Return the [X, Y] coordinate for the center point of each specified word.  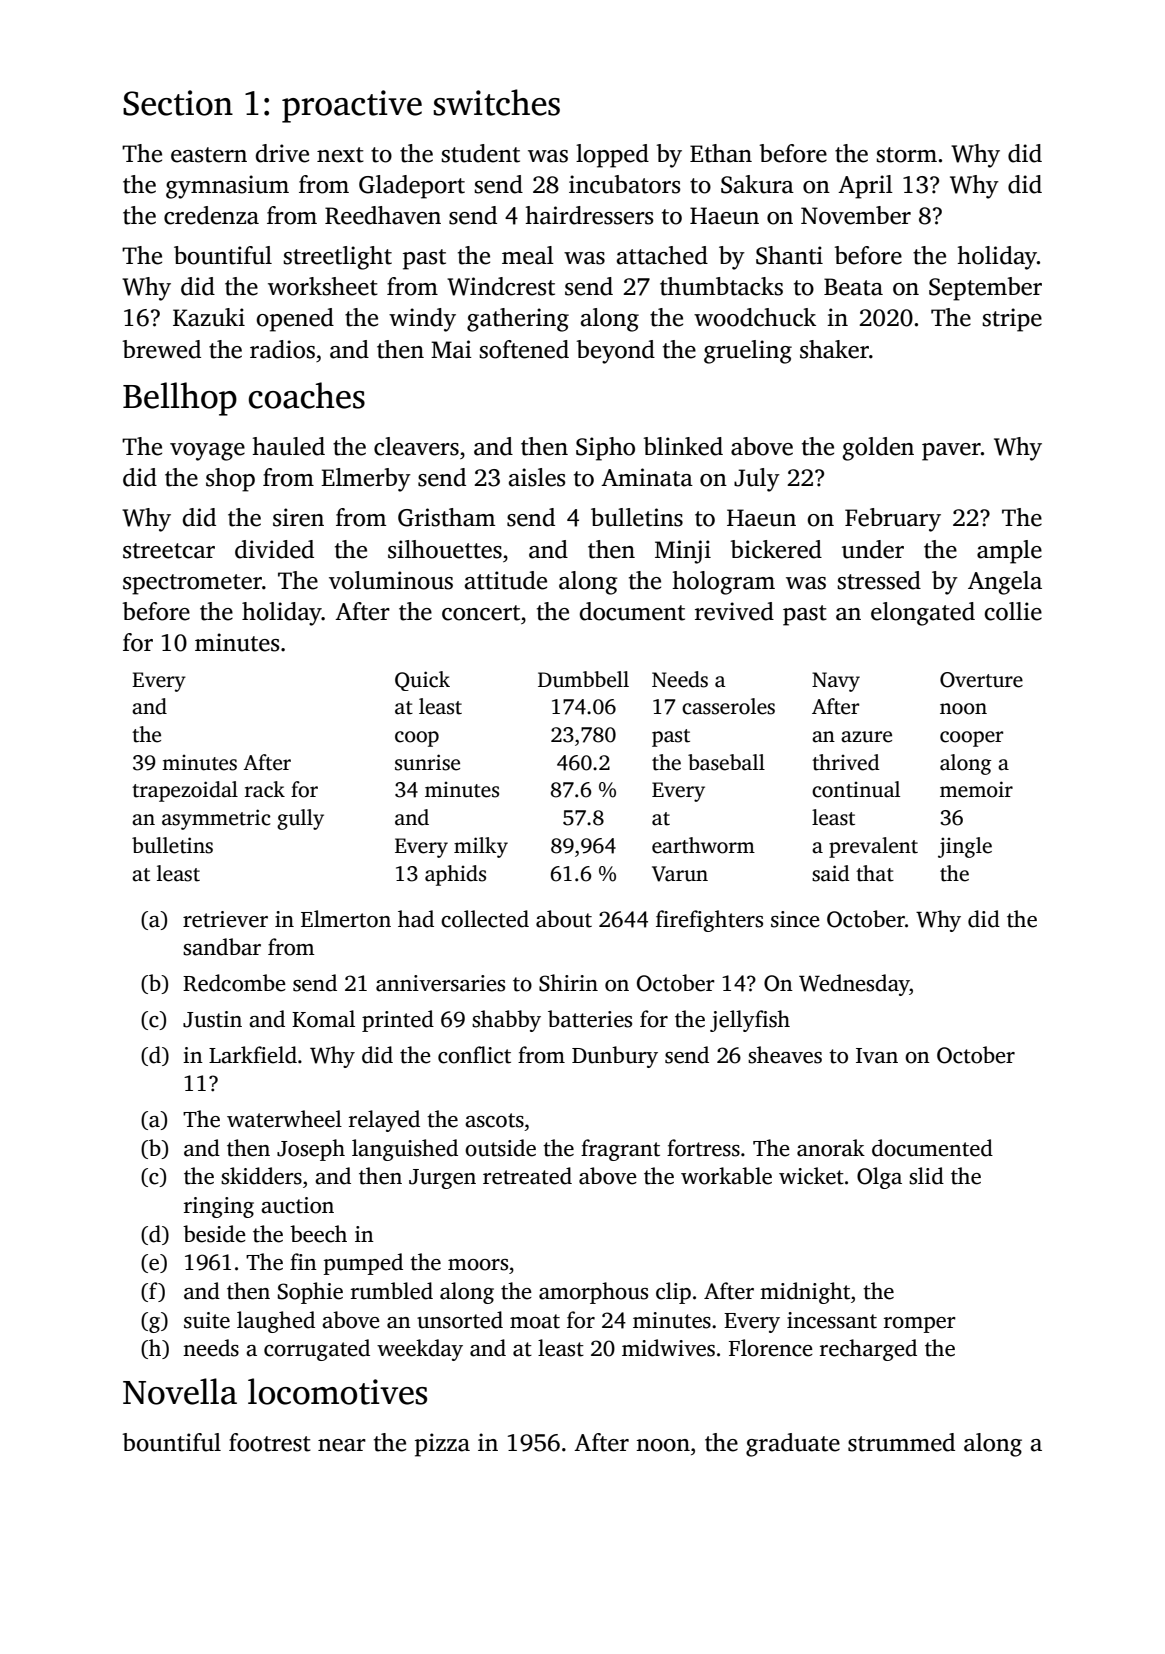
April [865, 187]
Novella [180, 1391]
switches [496, 102]
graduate [793, 1445]
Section [178, 103]
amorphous [593, 1293]
